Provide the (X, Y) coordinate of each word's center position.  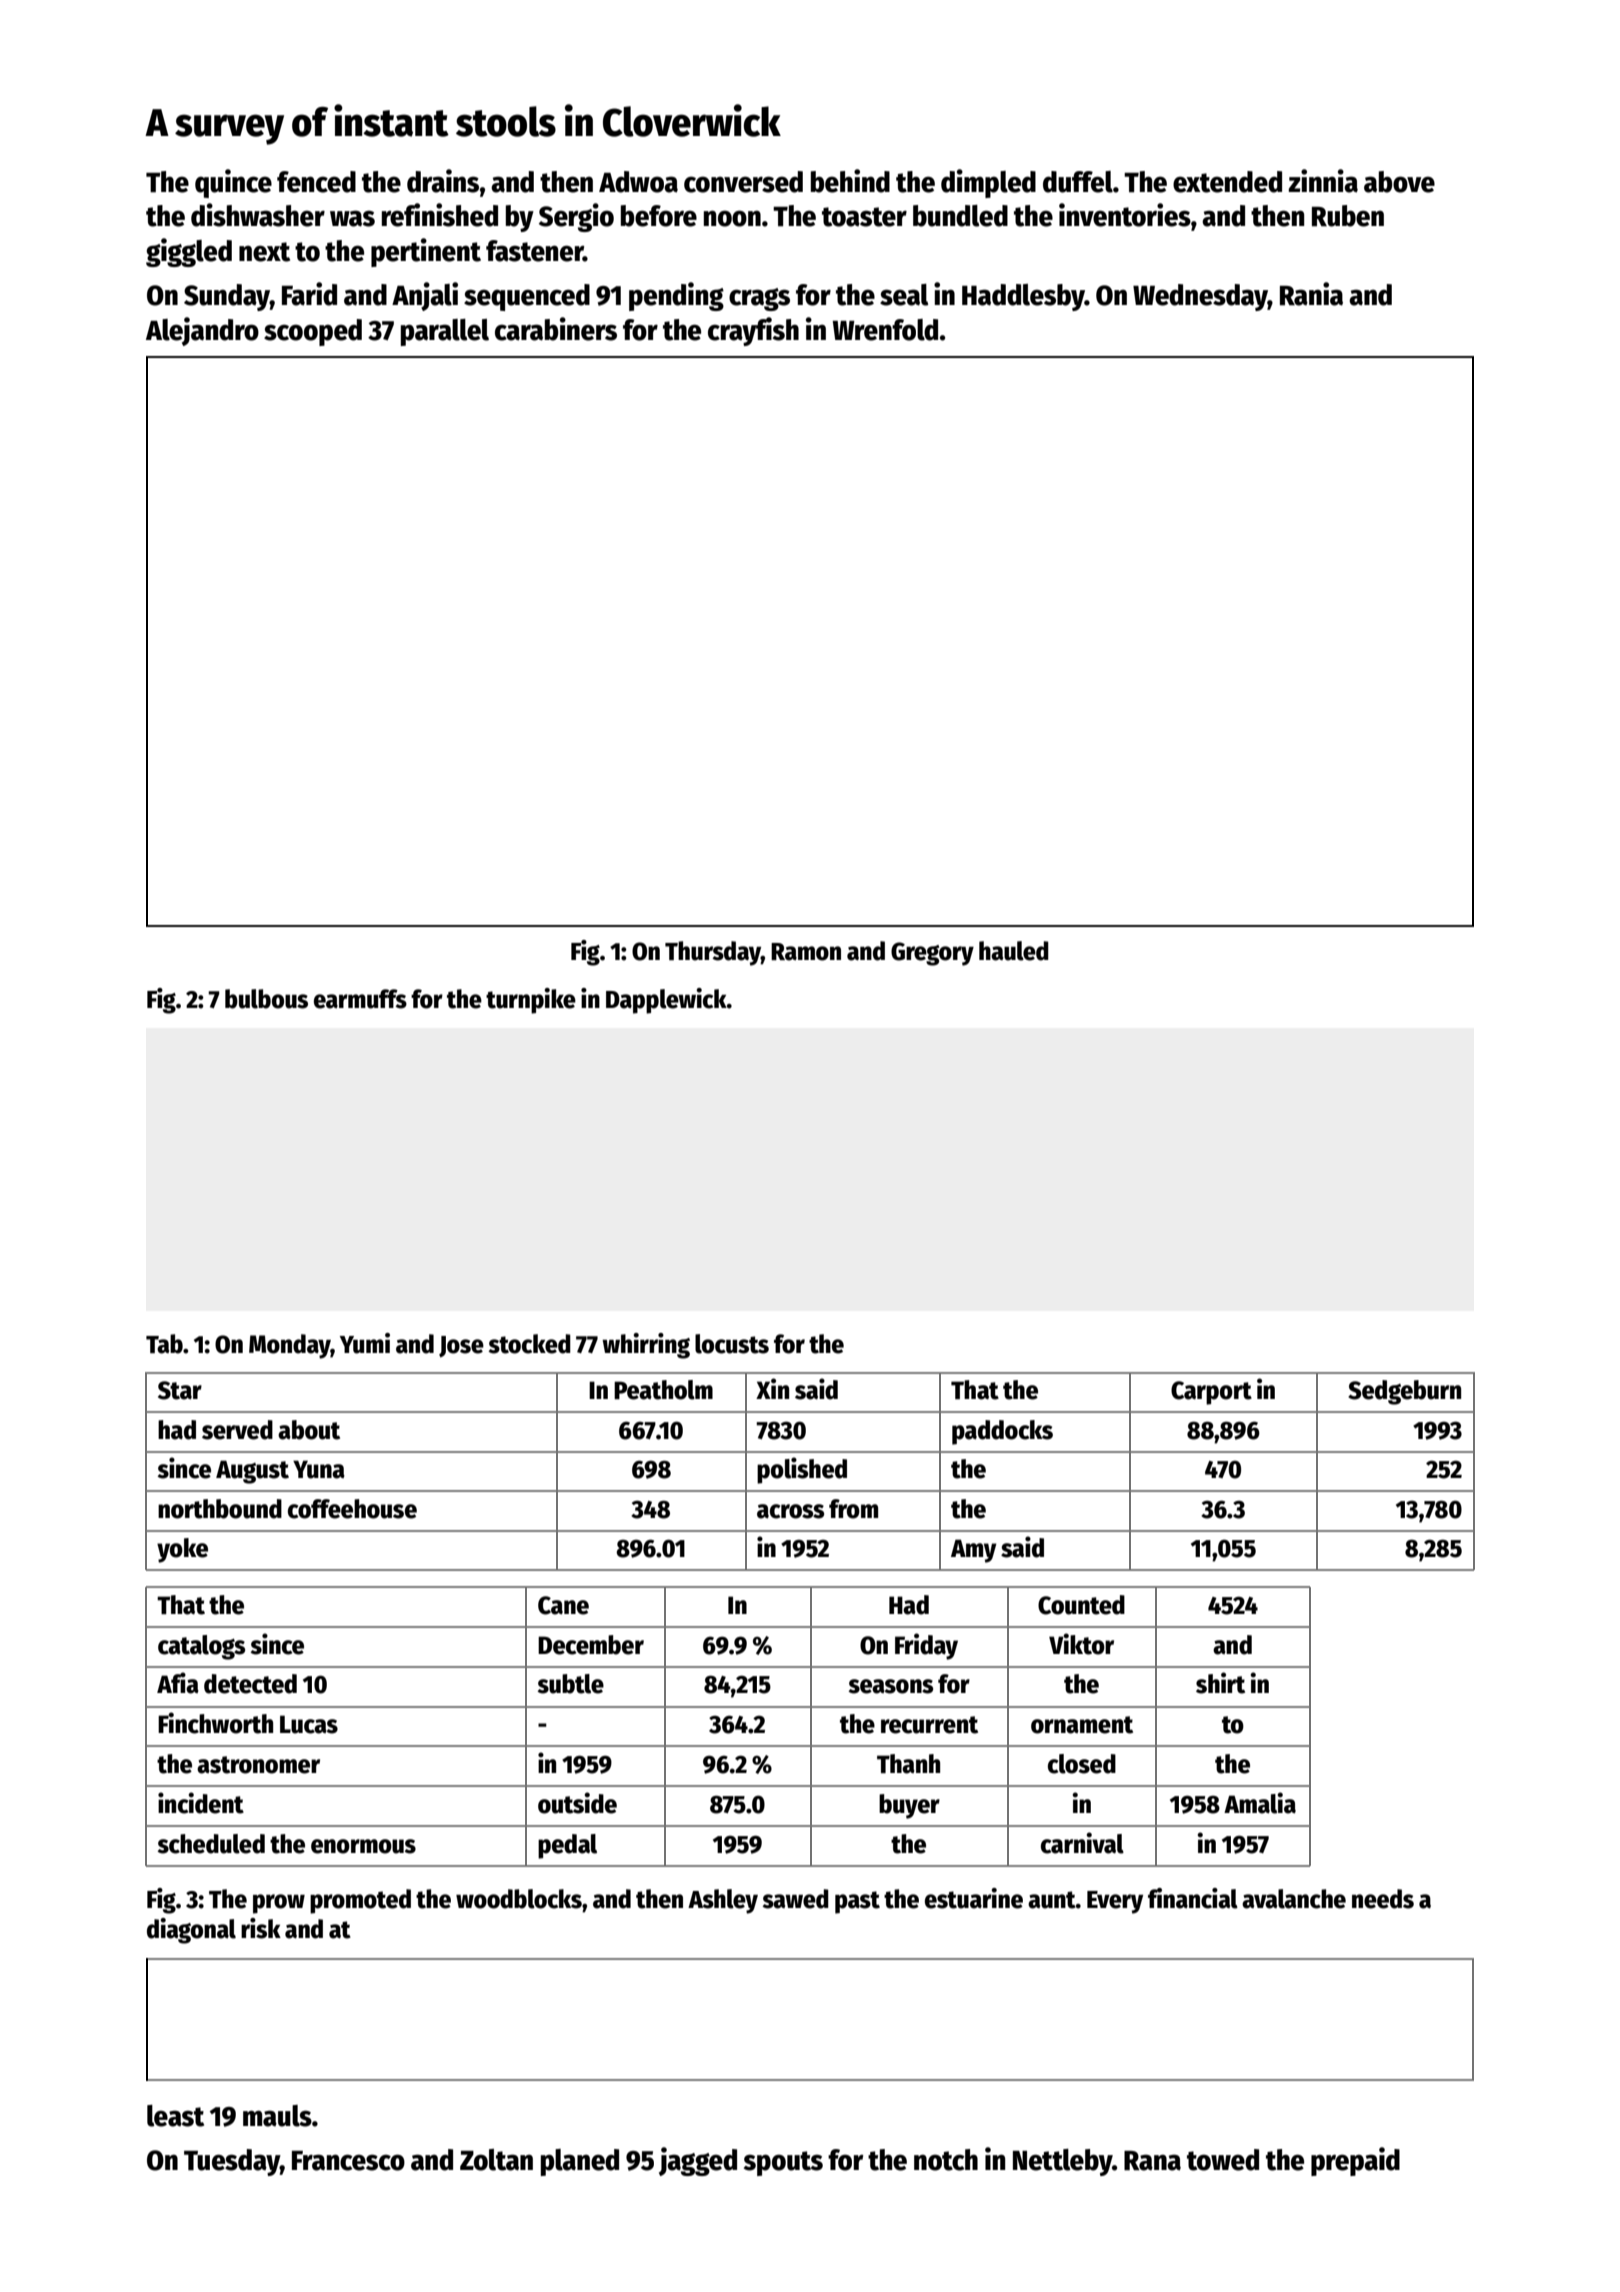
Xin (772, 1388)
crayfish (753, 331)
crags (759, 299)
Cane (563, 1605)
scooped (313, 332)
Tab (164, 1344)
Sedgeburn (1404, 1392)
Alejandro (202, 331)
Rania (1311, 294)
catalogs (201, 1647)
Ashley (723, 1901)
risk (261, 1928)
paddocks (1002, 1432)
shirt (1220, 1683)
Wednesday (1200, 297)
